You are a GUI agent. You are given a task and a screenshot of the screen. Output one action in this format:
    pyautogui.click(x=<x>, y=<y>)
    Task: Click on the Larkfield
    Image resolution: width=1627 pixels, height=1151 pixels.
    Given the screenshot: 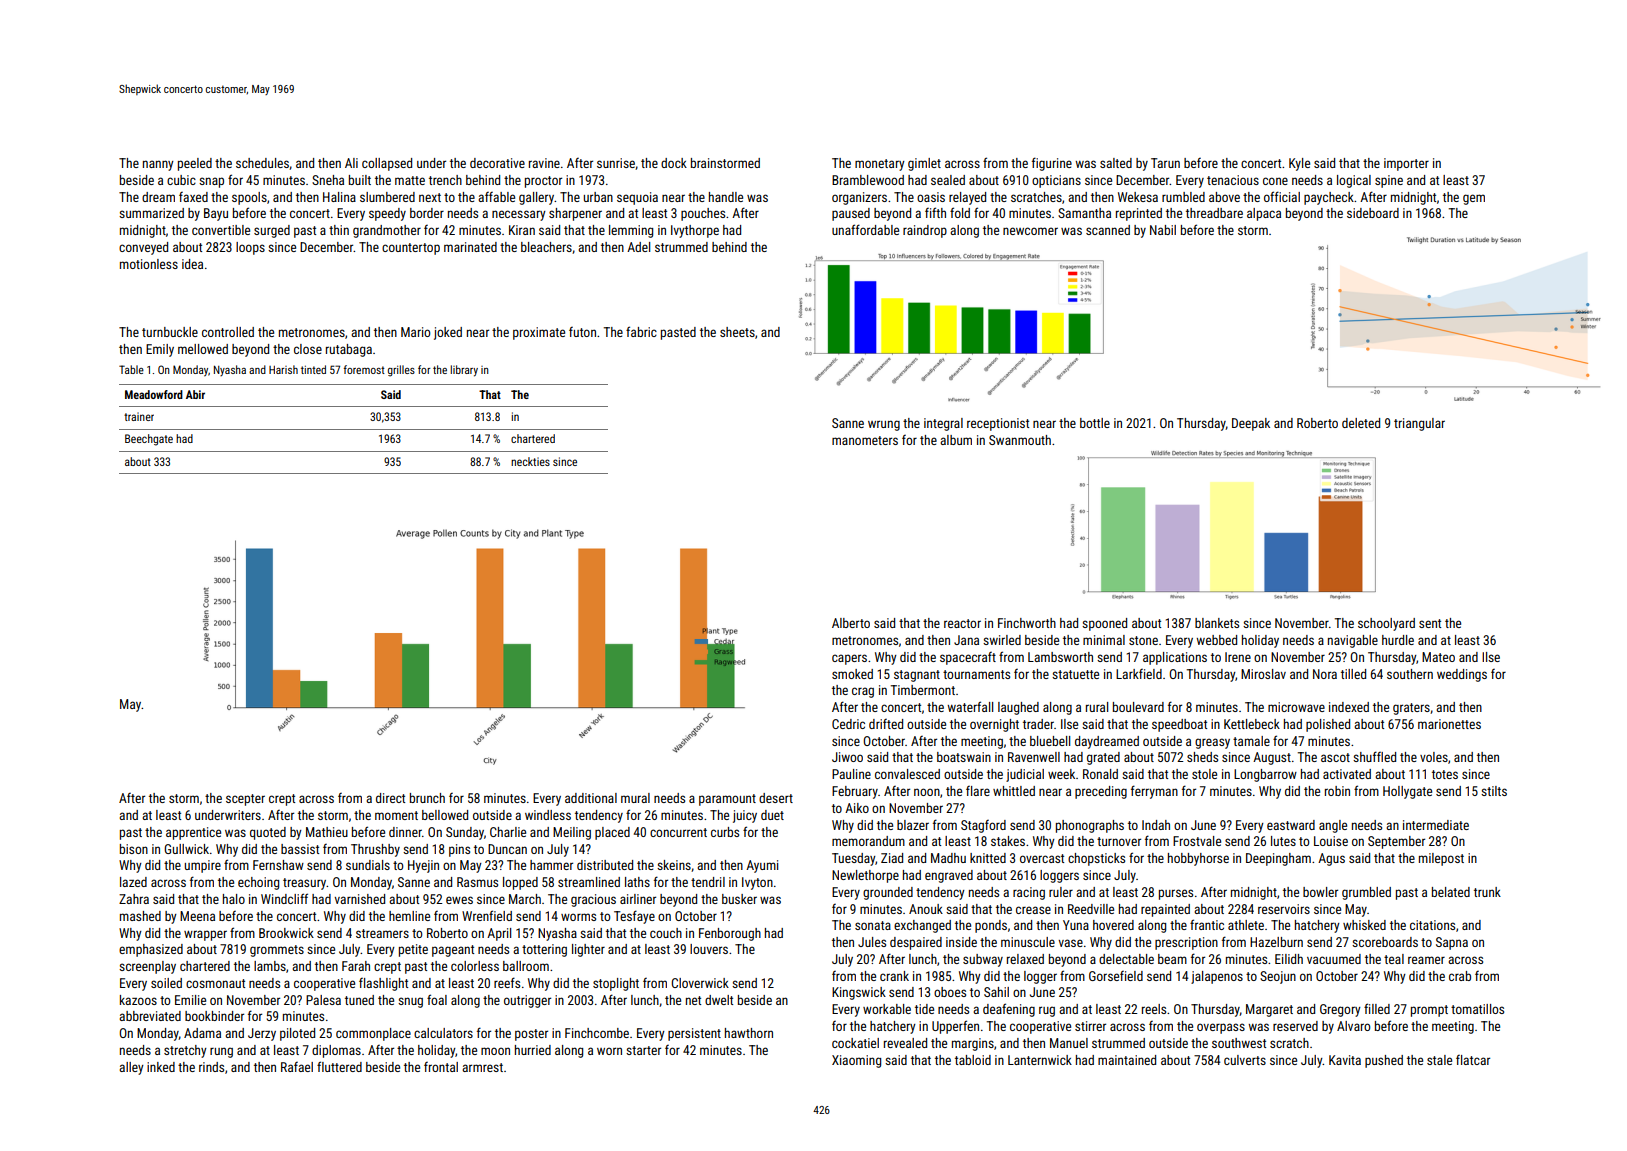 What is the action you would take?
    pyautogui.click(x=1139, y=674)
